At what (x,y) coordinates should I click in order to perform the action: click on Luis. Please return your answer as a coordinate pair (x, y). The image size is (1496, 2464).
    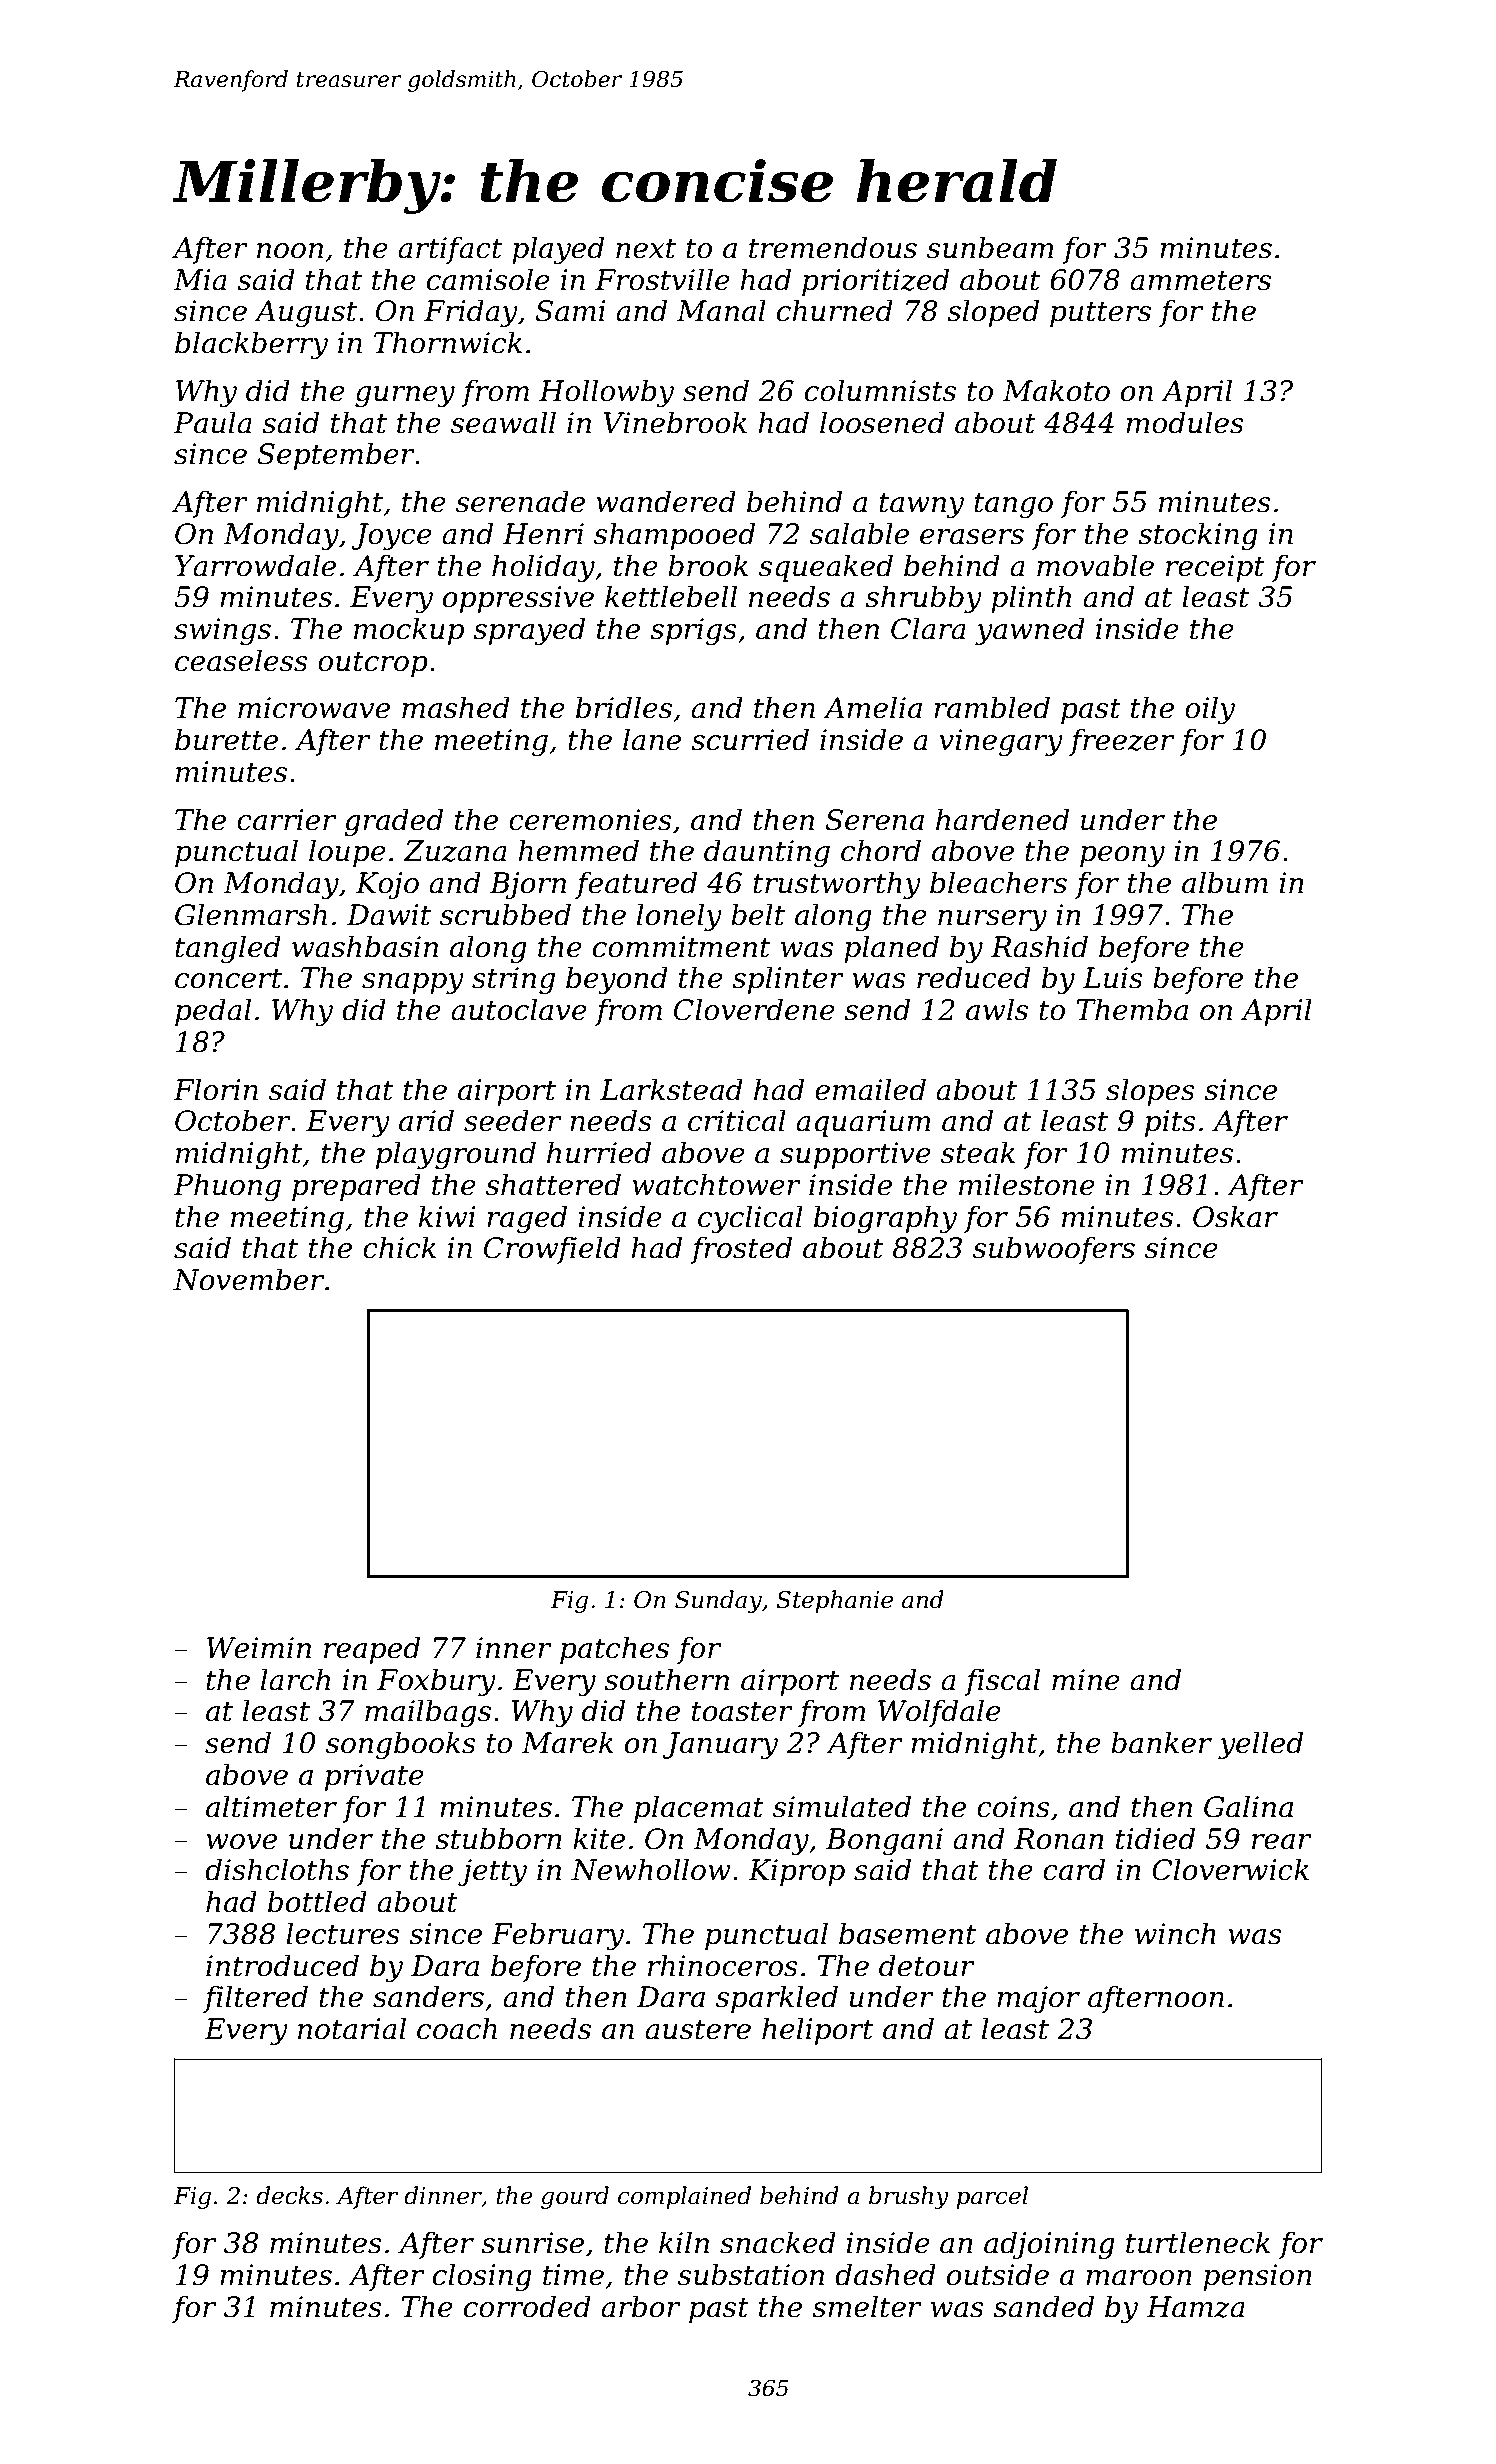
    Looking at the image, I should click on (1113, 978).
